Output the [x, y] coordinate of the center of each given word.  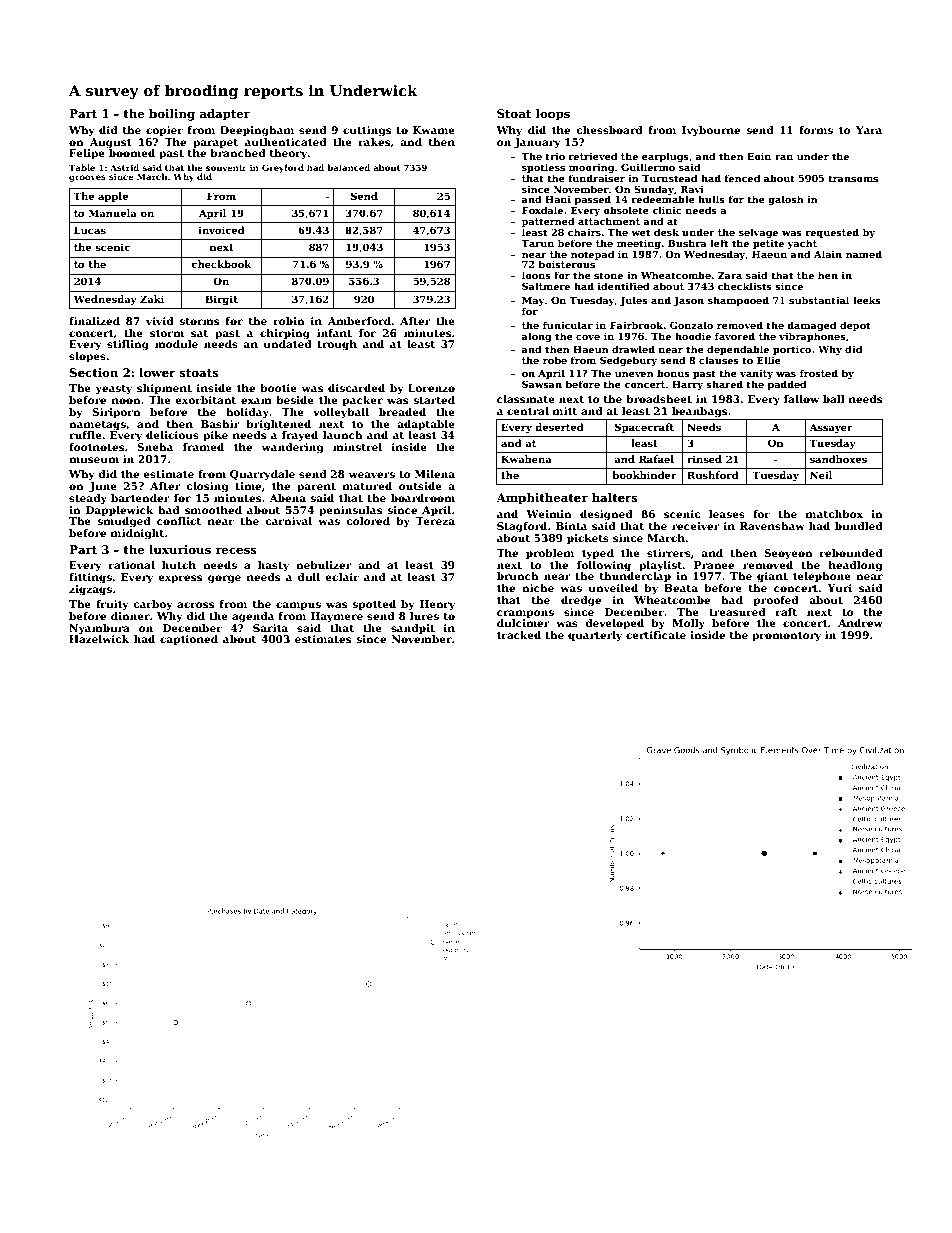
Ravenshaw [772, 526]
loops [553, 115]
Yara [869, 130]
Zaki [152, 299]
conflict [179, 521]
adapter [225, 115]
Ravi [692, 189]
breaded [402, 412]
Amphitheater [542, 499]
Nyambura [99, 629]
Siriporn [116, 413]
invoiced [221, 230]
